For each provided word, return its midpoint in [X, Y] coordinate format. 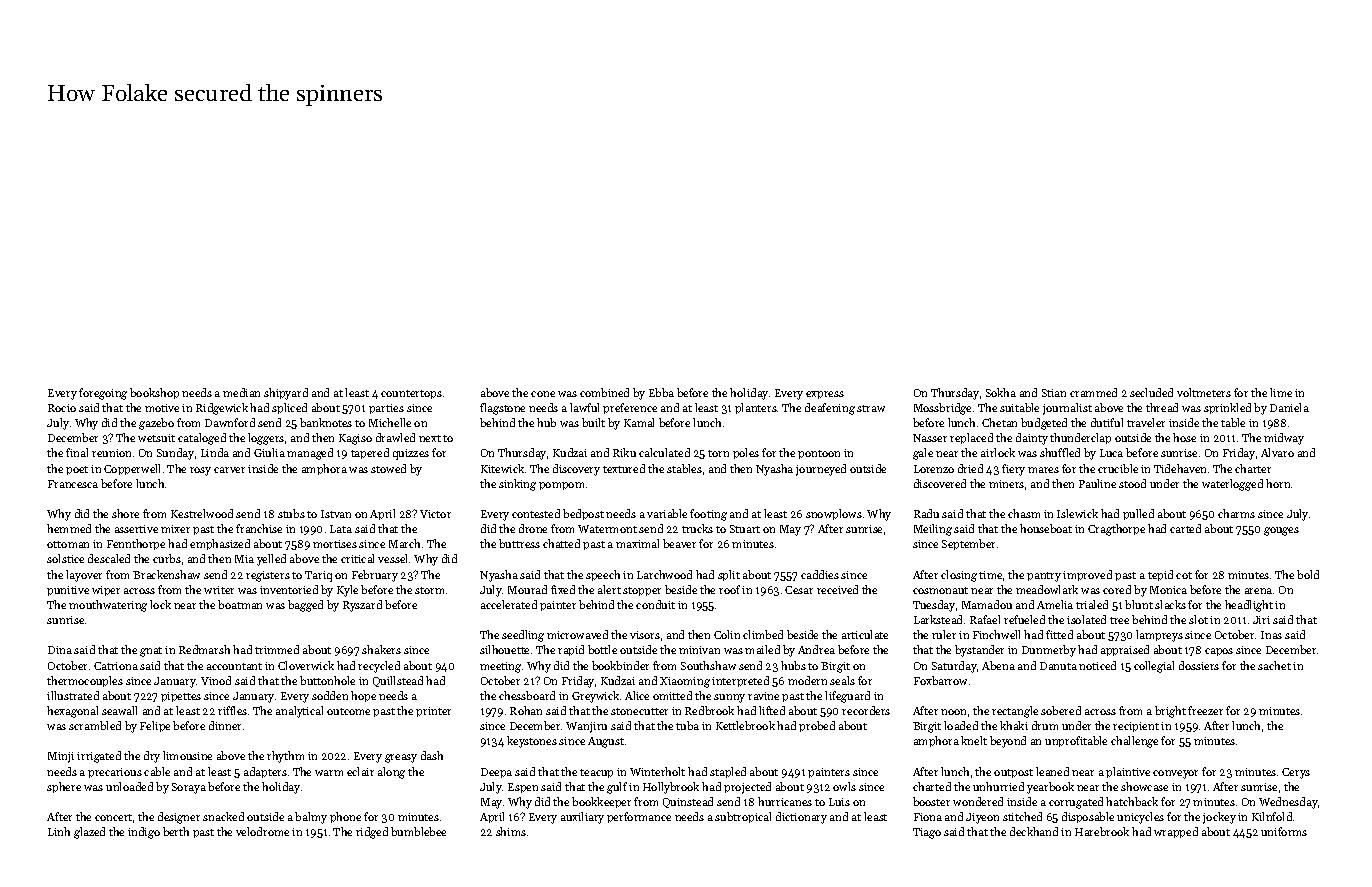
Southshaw [708, 665]
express [825, 395]
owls [844, 786]
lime [1281, 392]
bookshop [154, 393]
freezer [1205, 710]
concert [113, 817]
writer [219, 590]
